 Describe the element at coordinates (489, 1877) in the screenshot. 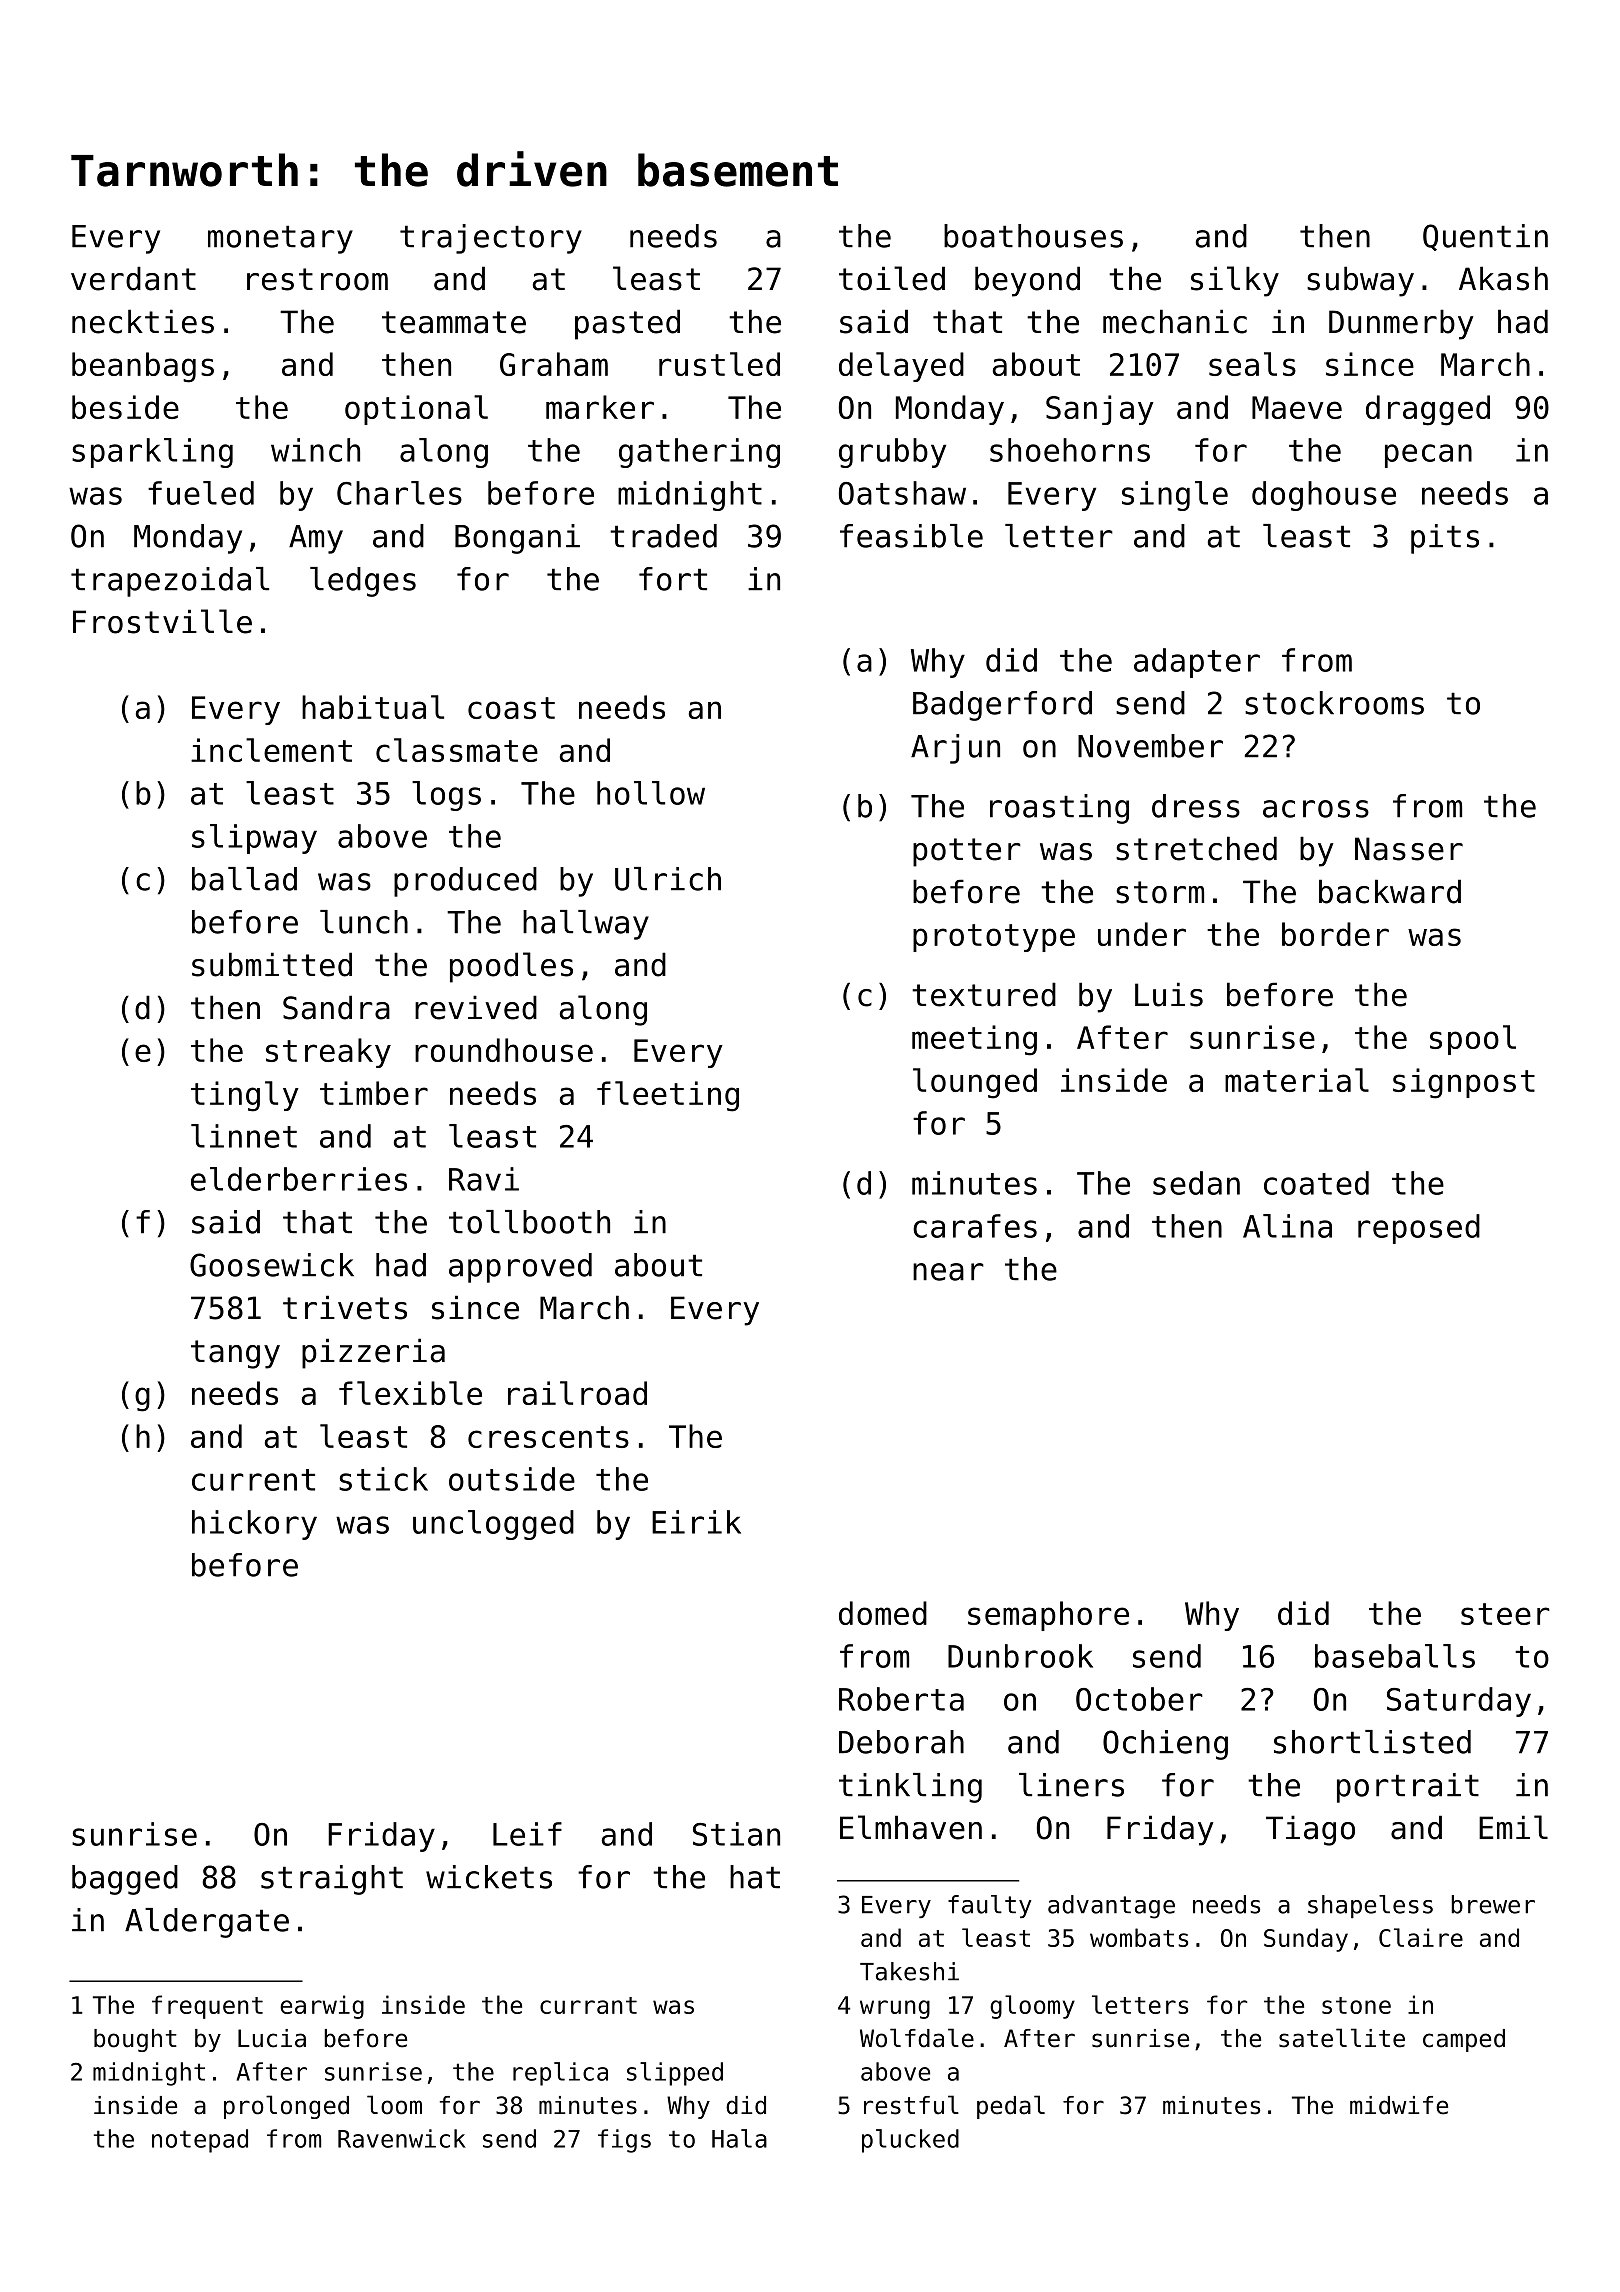

I see `wickets` at that location.
